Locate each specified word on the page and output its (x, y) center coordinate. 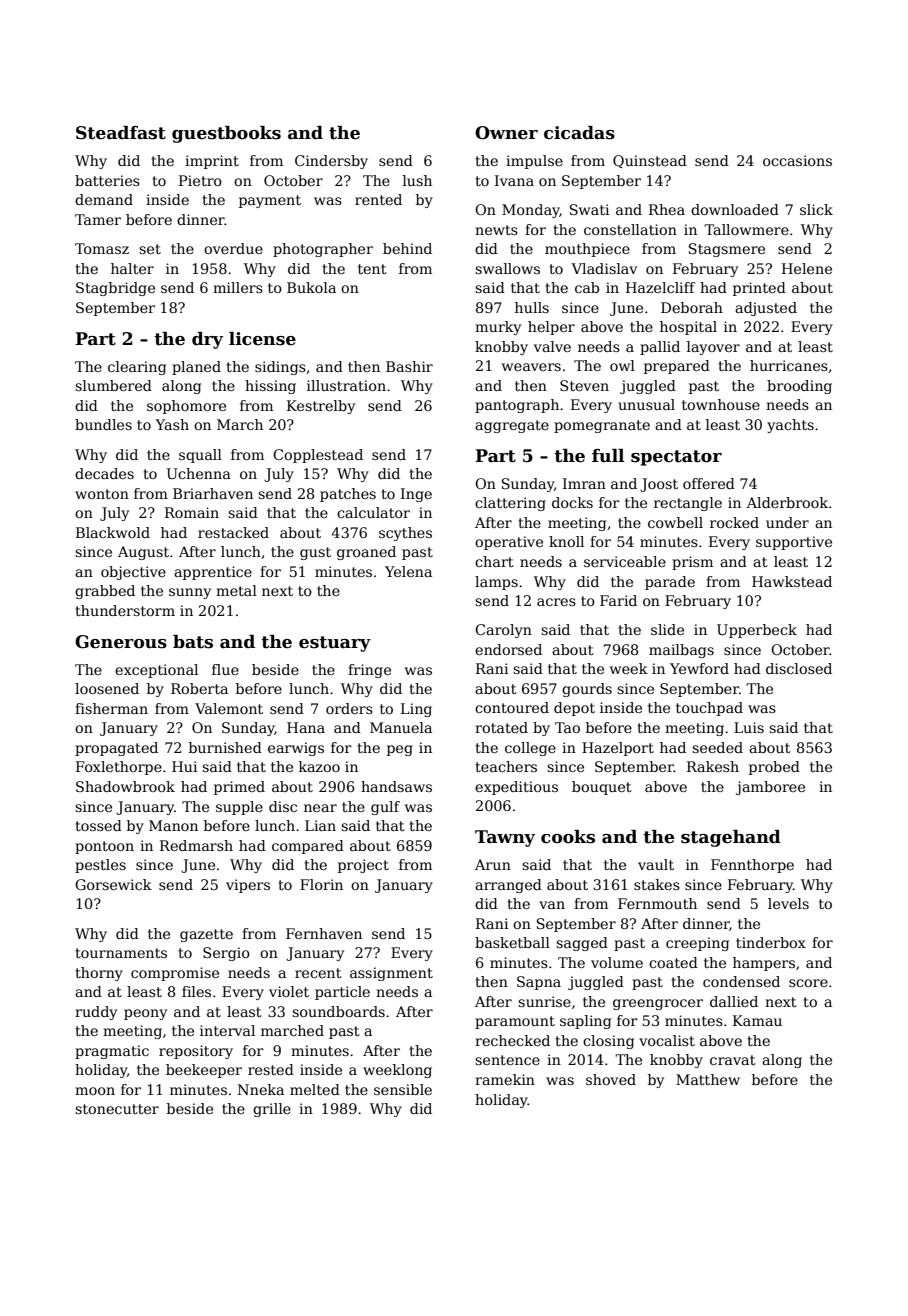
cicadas (579, 133)
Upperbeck (757, 631)
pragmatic (112, 1052)
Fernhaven (324, 933)
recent (318, 973)
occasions (797, 160)
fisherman (111, 708)
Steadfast (121, 133)
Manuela (401, 727)
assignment (391, 974)
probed (774, 768)
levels (788, 903)
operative (509, 543)
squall (200, 456)
